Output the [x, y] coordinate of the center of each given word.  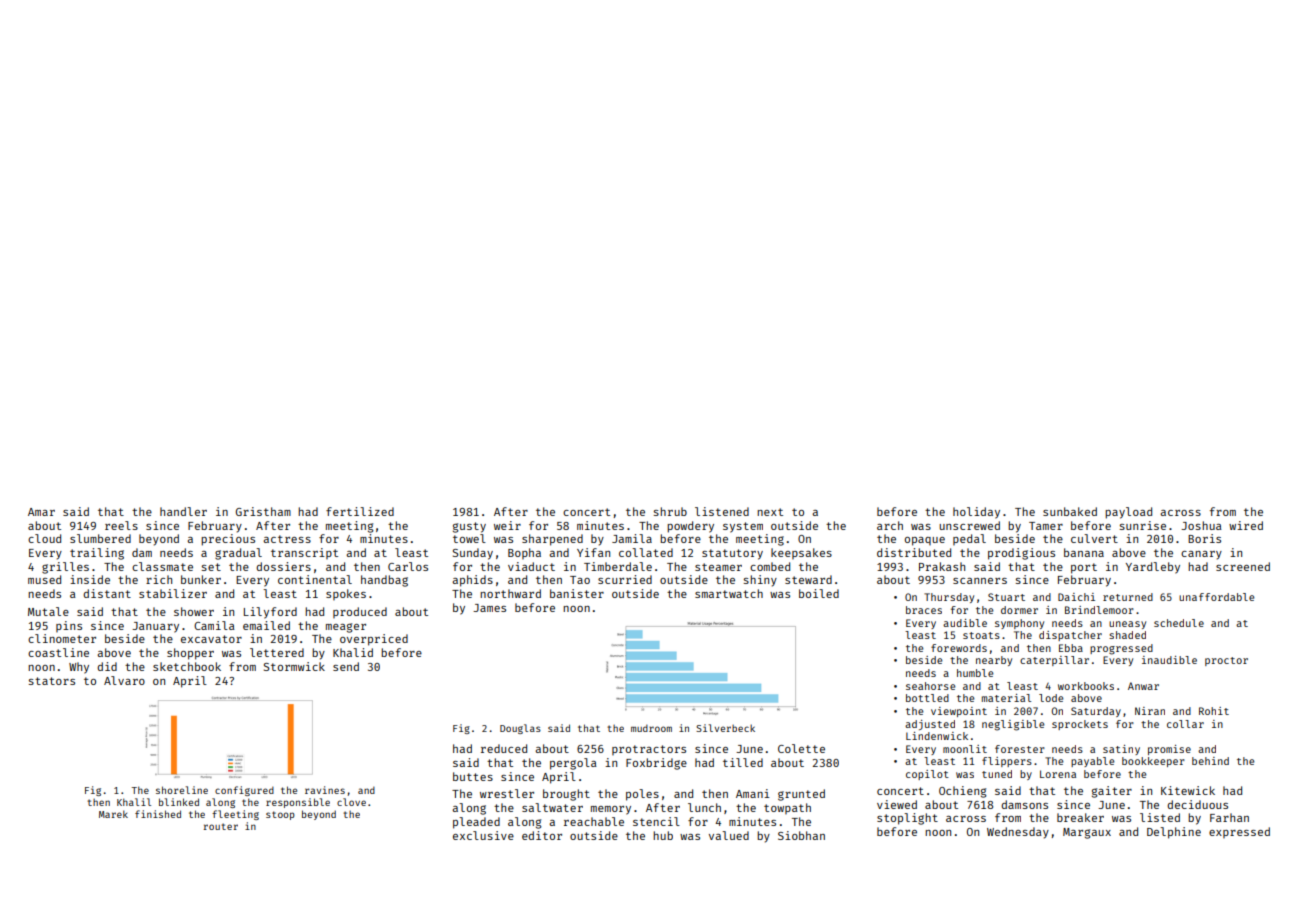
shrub [670, 511]
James [489, 608]
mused [44, 579]
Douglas [520, 729]
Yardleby [1153, 568]
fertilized [360, 511]
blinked [179, 802]
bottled [927, 698]
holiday [976, 513]
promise [1169, 750]
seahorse [931, 686]
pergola [573, 764]
